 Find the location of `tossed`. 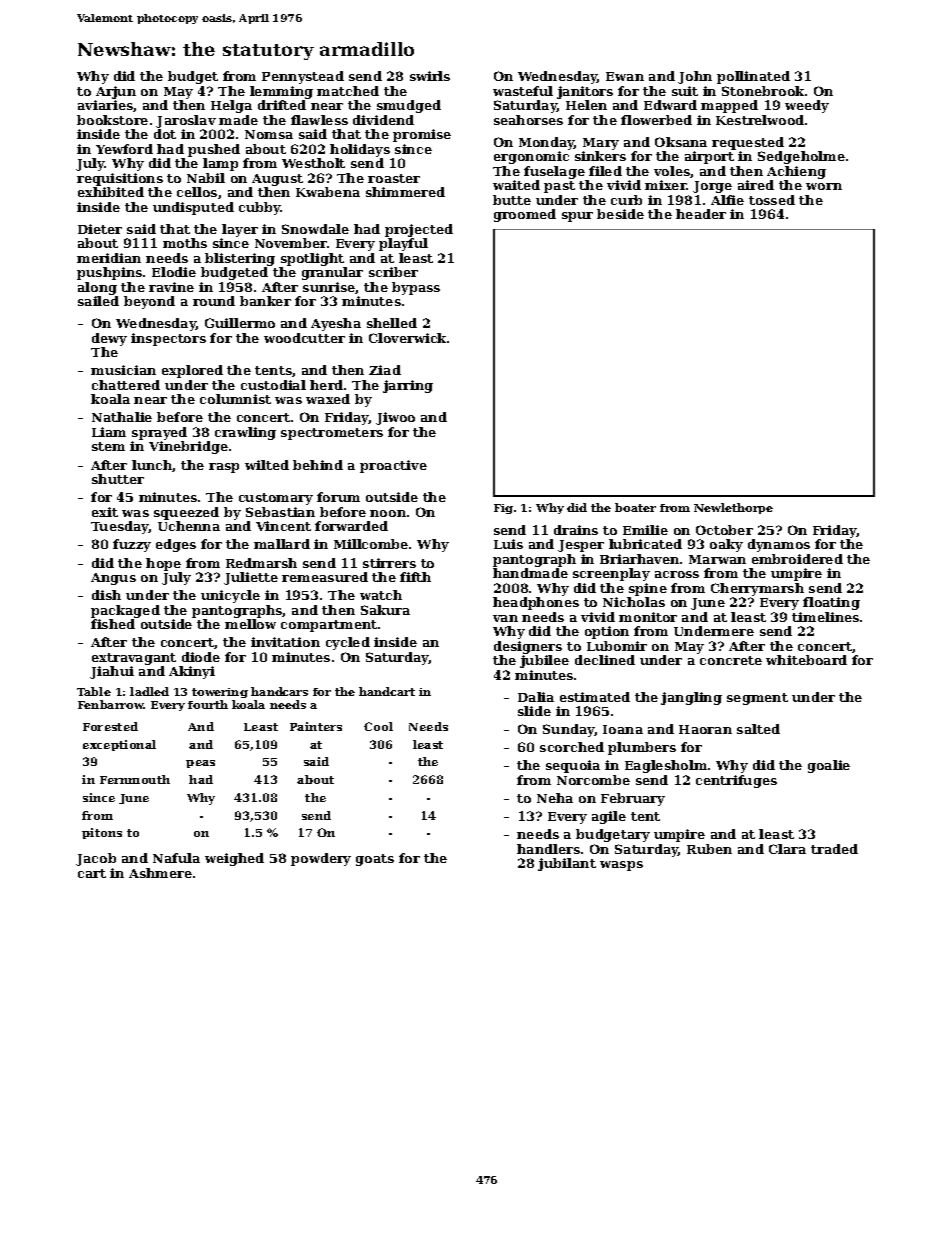

tossed is located at coordinates (772, 200).
